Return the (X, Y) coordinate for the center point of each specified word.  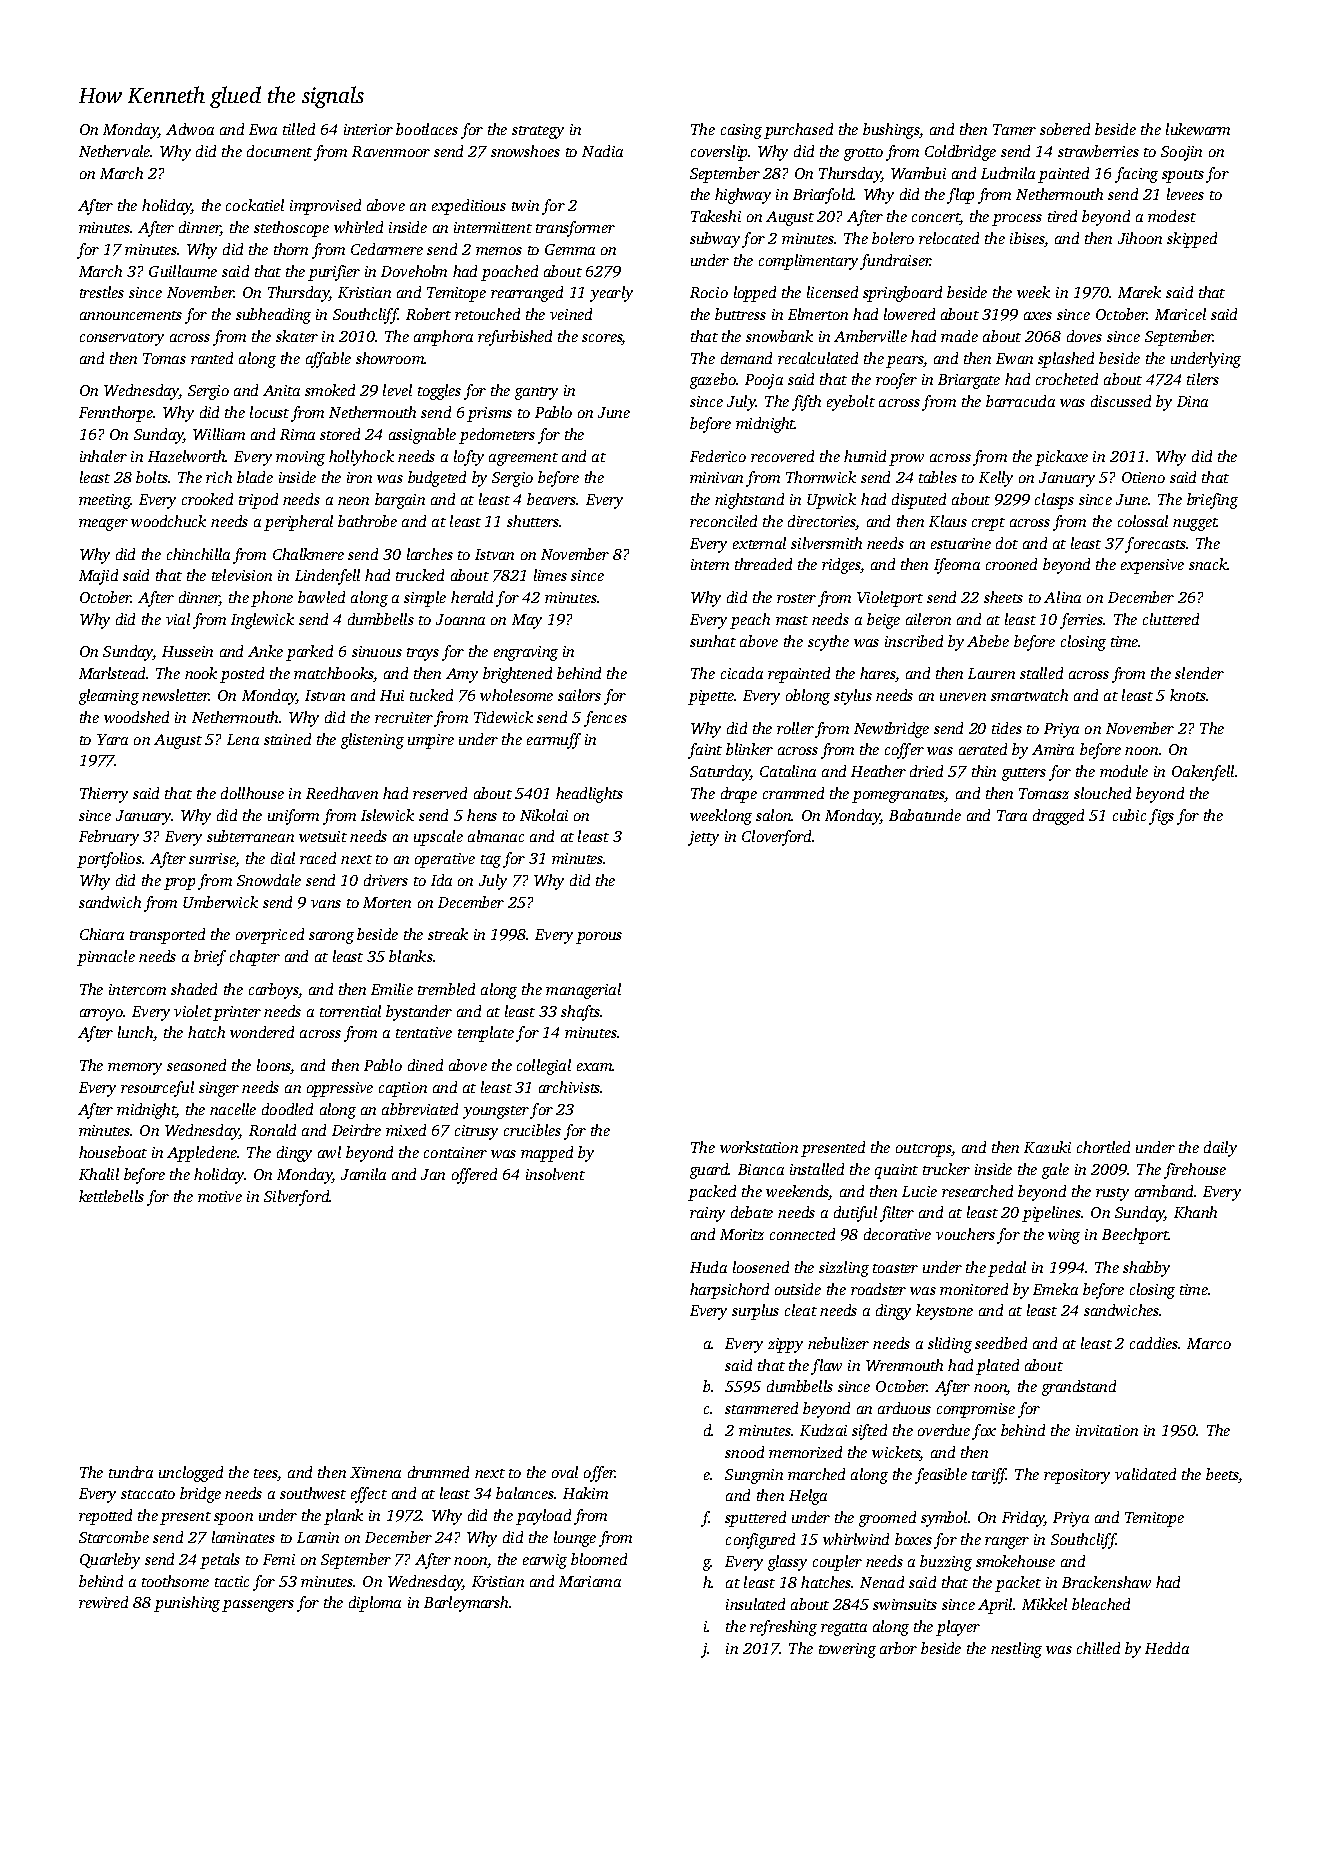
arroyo (101, 1015)
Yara (112, 739)
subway (715, 240)
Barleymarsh (467, 1604)
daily (1220, 1149)
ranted (212, 358)
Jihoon (1140, 238)
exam (595, 1067)
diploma (375, 1604)
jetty (703, 838)
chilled (1098, 1648)
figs (1161, 817)
